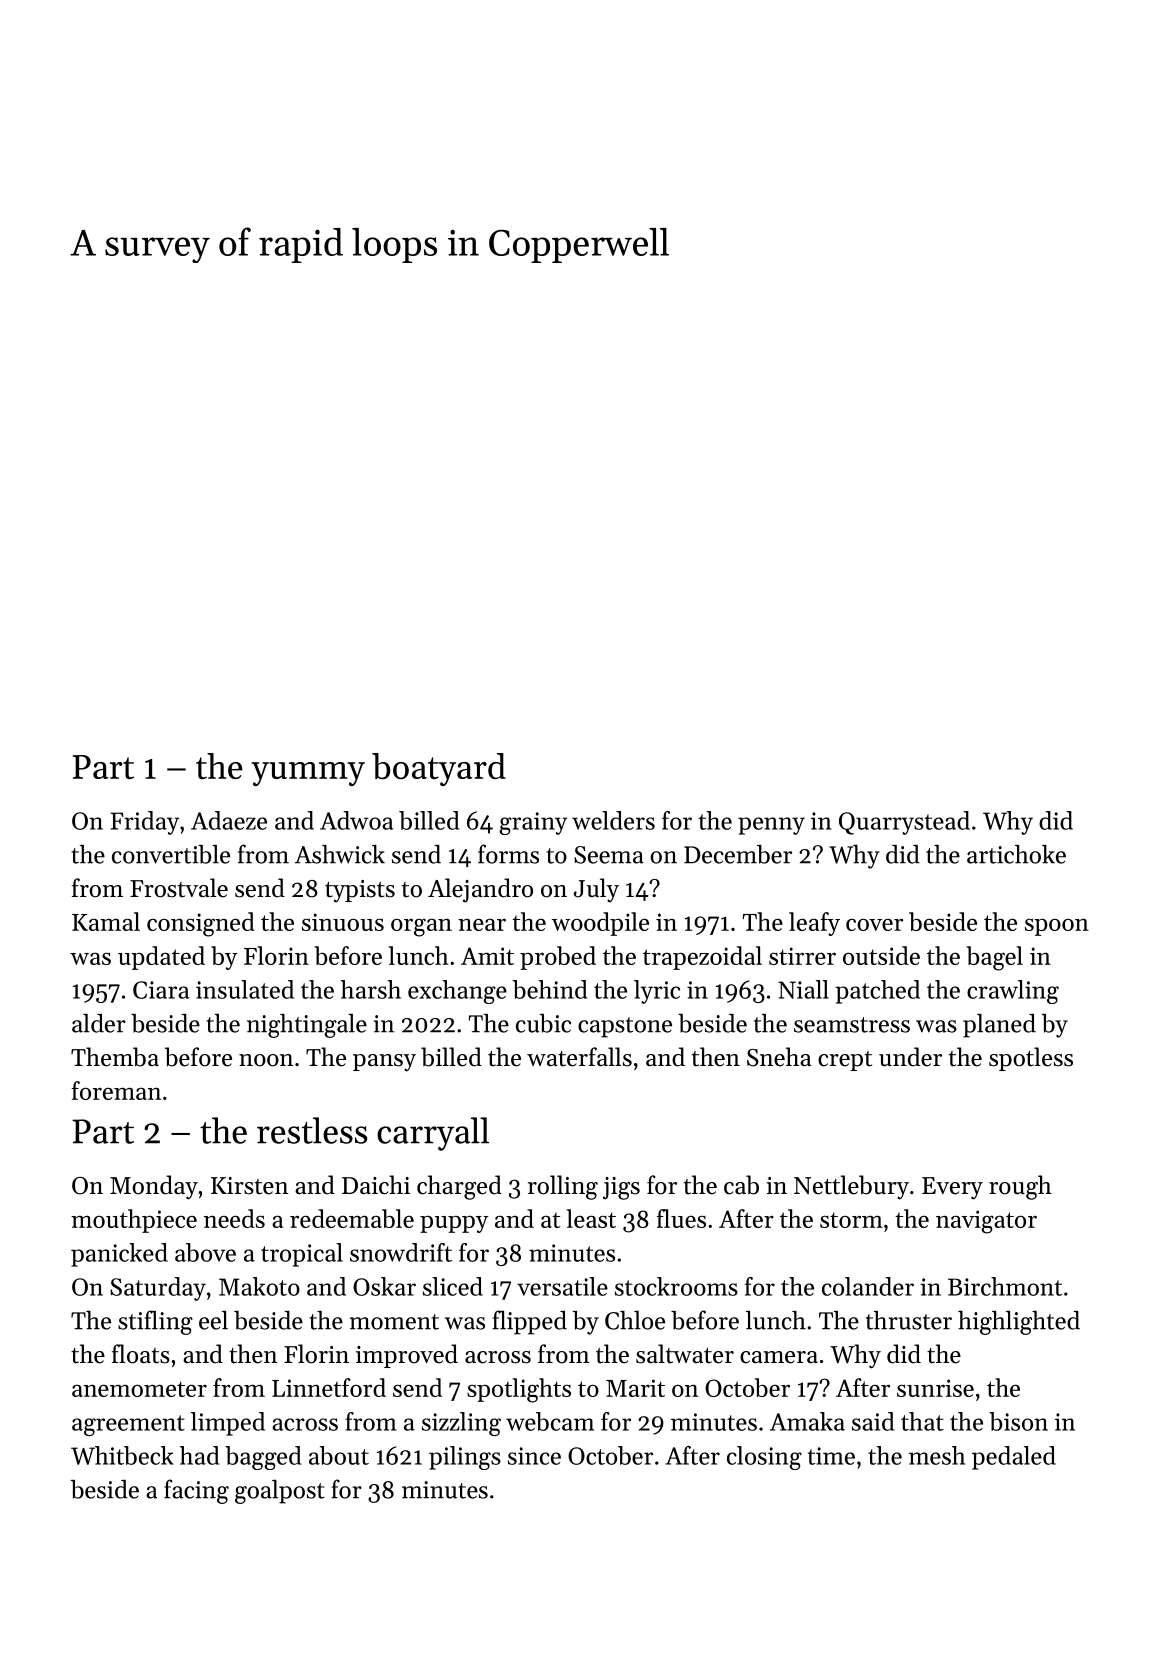  I want to click on waterfalls, so click(579, 1057).
